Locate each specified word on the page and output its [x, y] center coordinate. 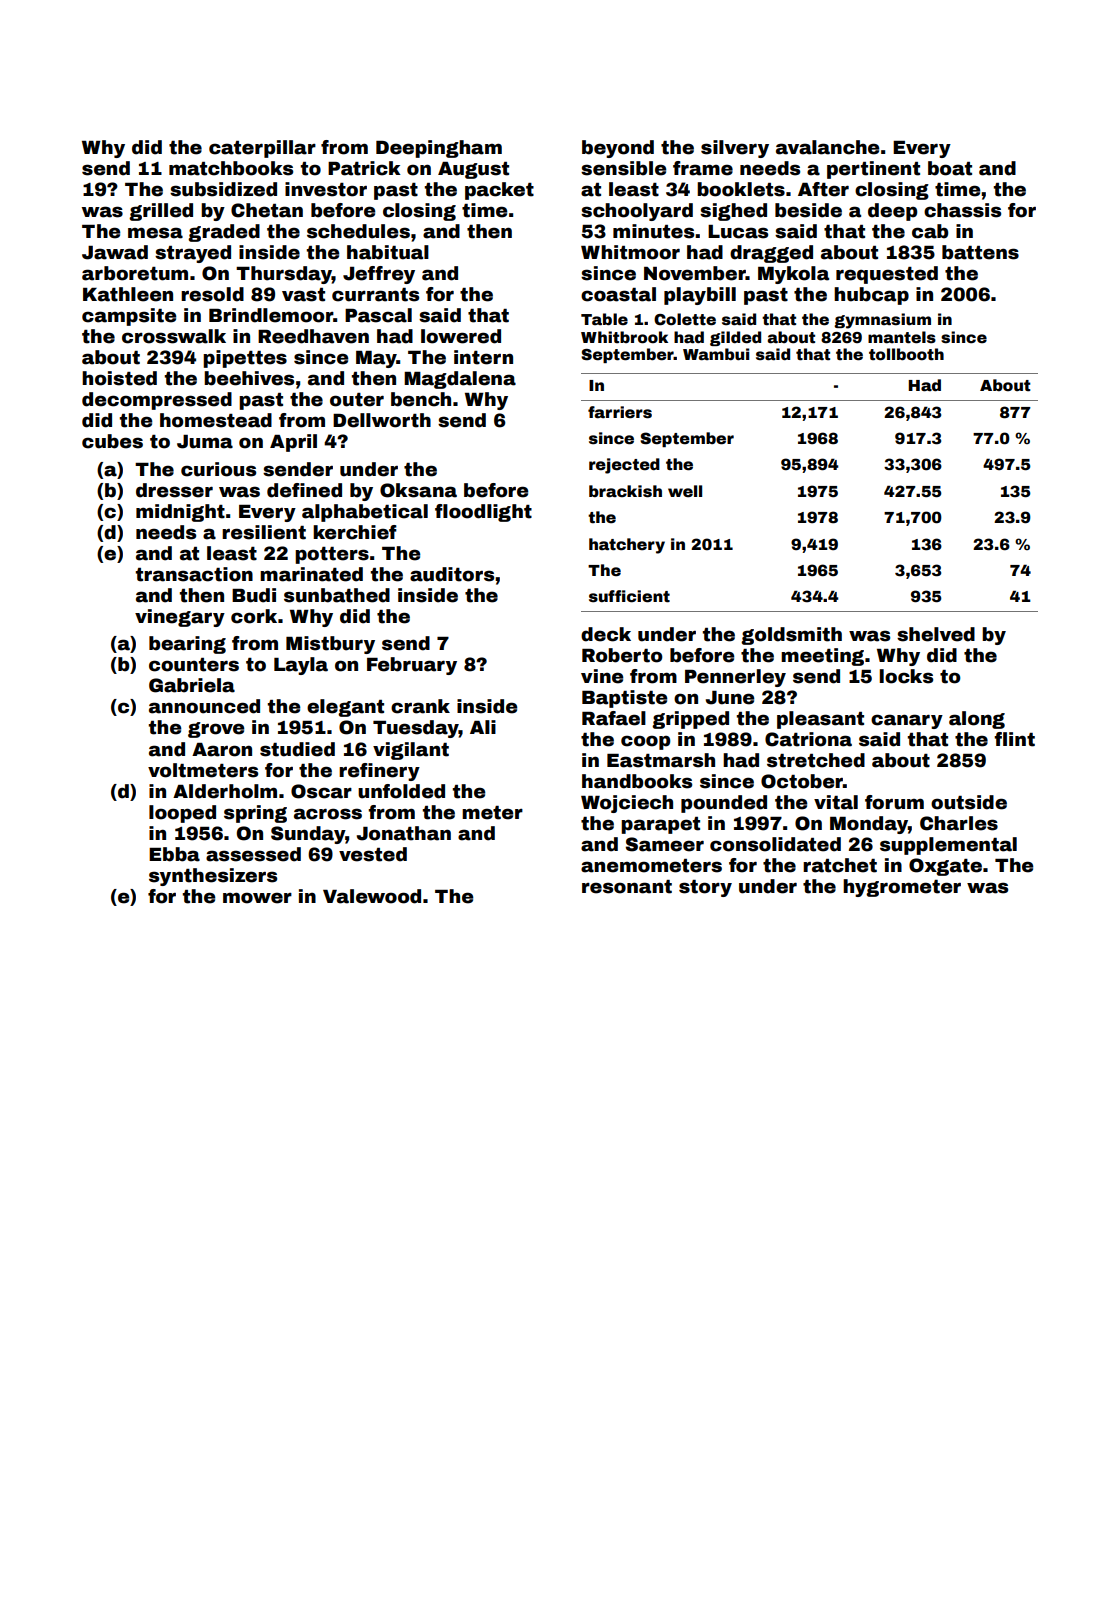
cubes [112, 441]
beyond [618, 149]
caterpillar [262, 149]
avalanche [827, 147]
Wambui [716, 354]
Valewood [372, 896]
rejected [624, 466]
